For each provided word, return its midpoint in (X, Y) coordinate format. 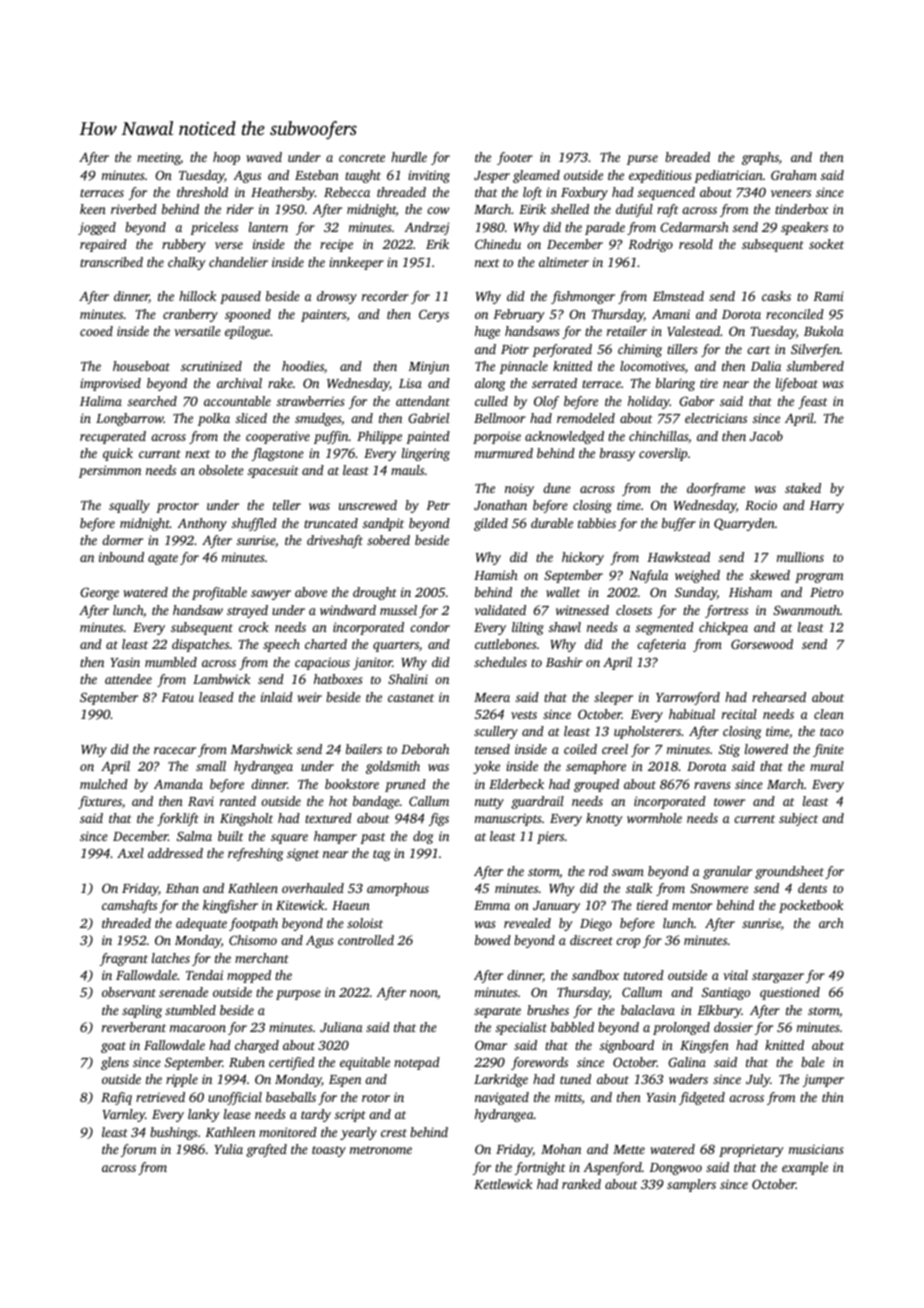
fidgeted (702, 1098)
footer (515, 158)
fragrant (124, 959)
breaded (687, 157)
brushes (548, 1010)
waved (264, 157)
